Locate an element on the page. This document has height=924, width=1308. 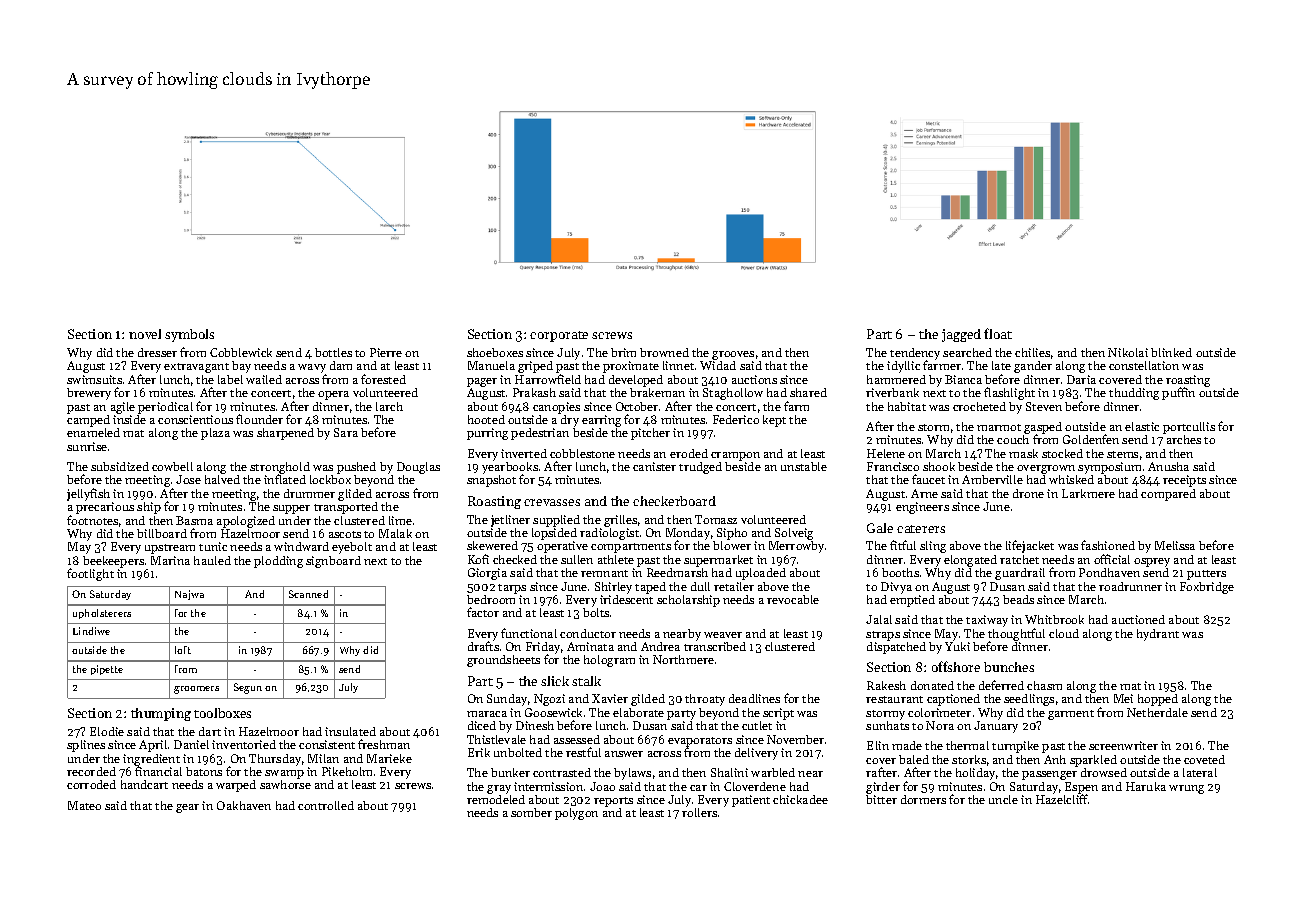
Cobblewick is located at coordinates (241, 352).
